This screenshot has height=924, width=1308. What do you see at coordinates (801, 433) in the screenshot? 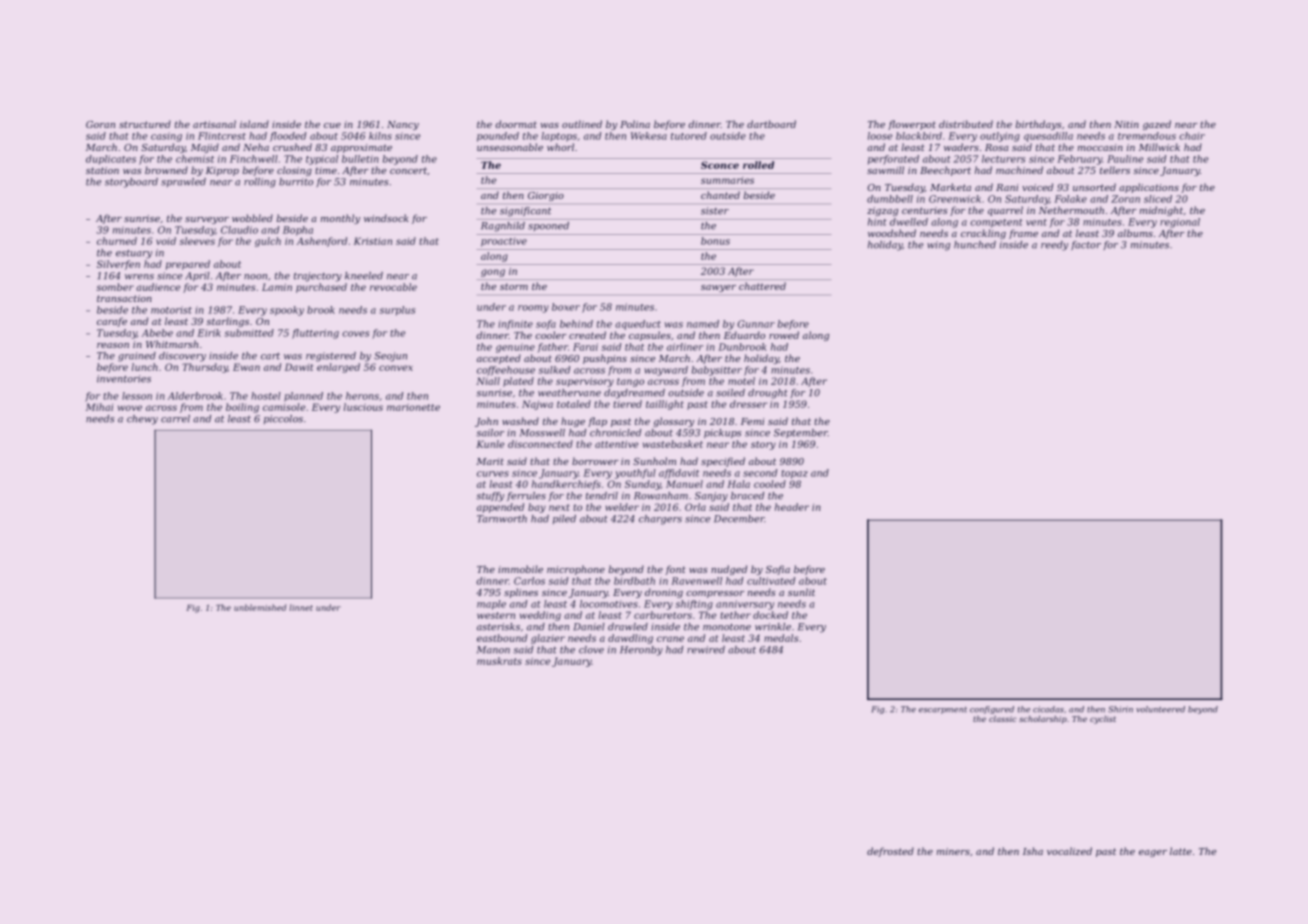
I see `September` at bounding box center [801, 433].
